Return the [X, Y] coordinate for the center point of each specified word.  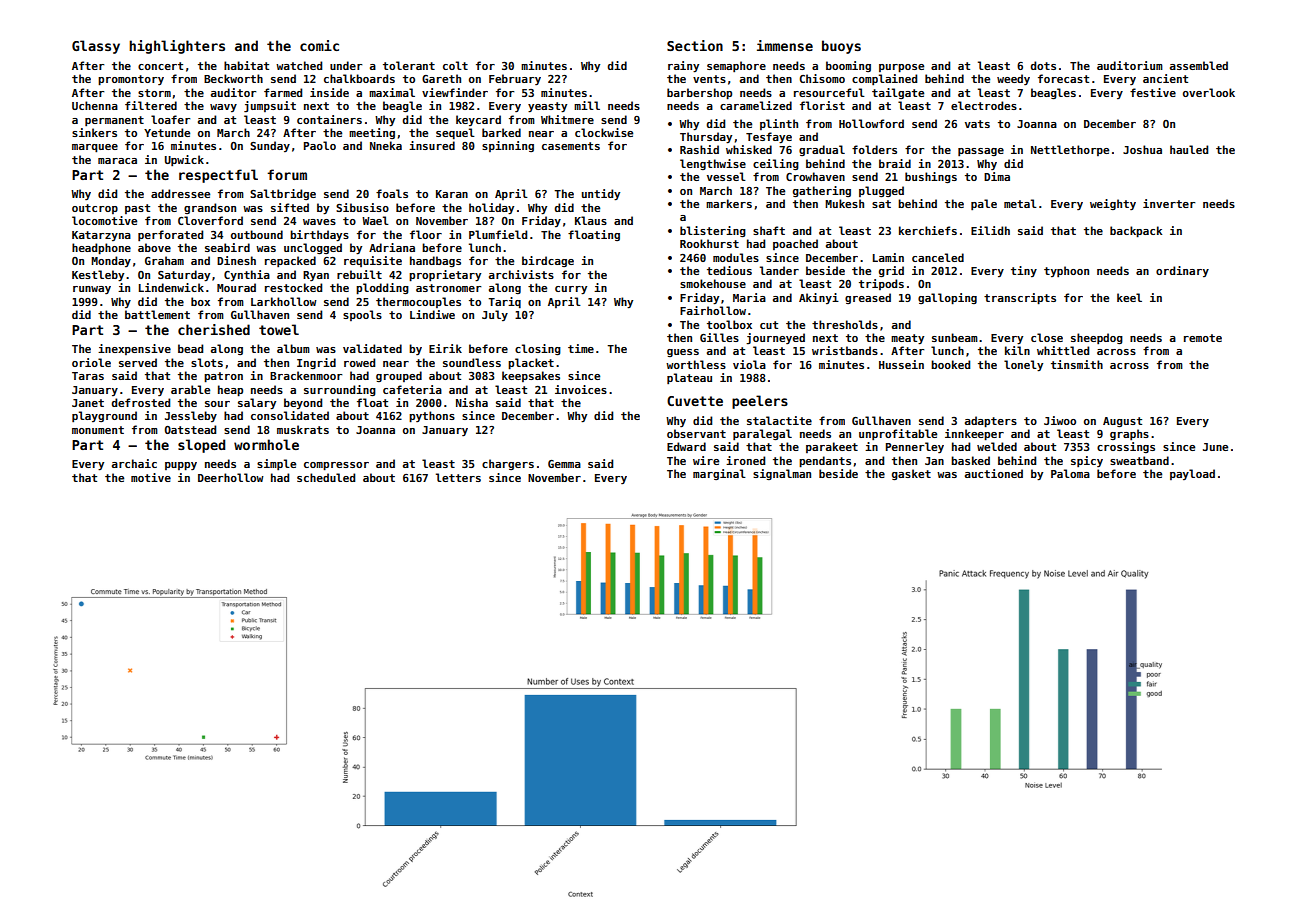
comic [319, 45]
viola [749, 364]
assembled [1199, 65]
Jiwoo [1060, 420]
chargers [508, 464]
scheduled [326, 477]
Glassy [96, 47]
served [138, 362]
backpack [1136, 232]
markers [729, 203]
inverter [1169, 203]
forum [287, 174]
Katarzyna [101, 236]
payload [1192, 474]
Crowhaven [815, 176]
